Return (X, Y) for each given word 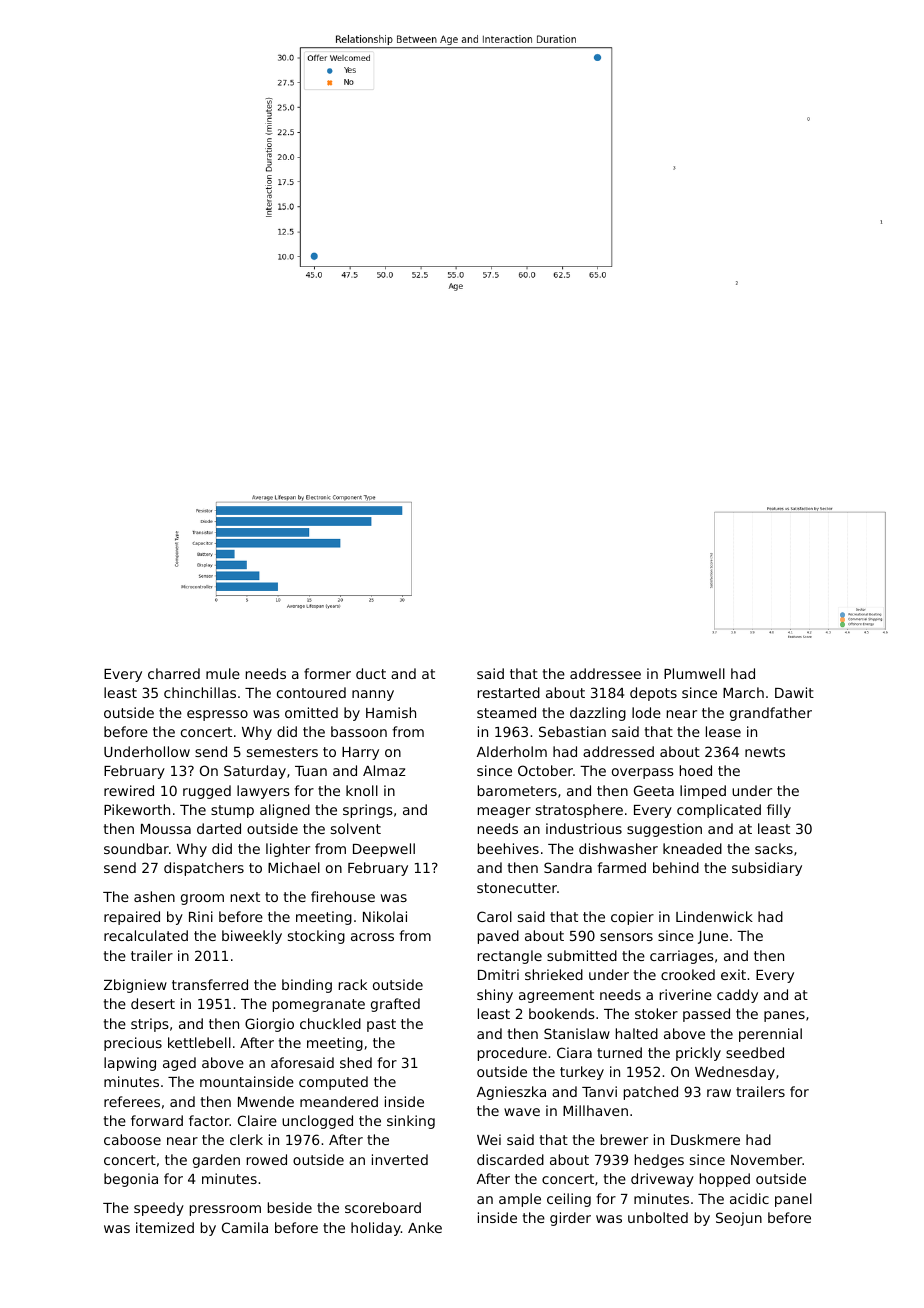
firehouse (343, 896)
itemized (165, 1227)
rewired (129, 790)
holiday (376, 1229)
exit (733, 974)
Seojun (739, 1219)
